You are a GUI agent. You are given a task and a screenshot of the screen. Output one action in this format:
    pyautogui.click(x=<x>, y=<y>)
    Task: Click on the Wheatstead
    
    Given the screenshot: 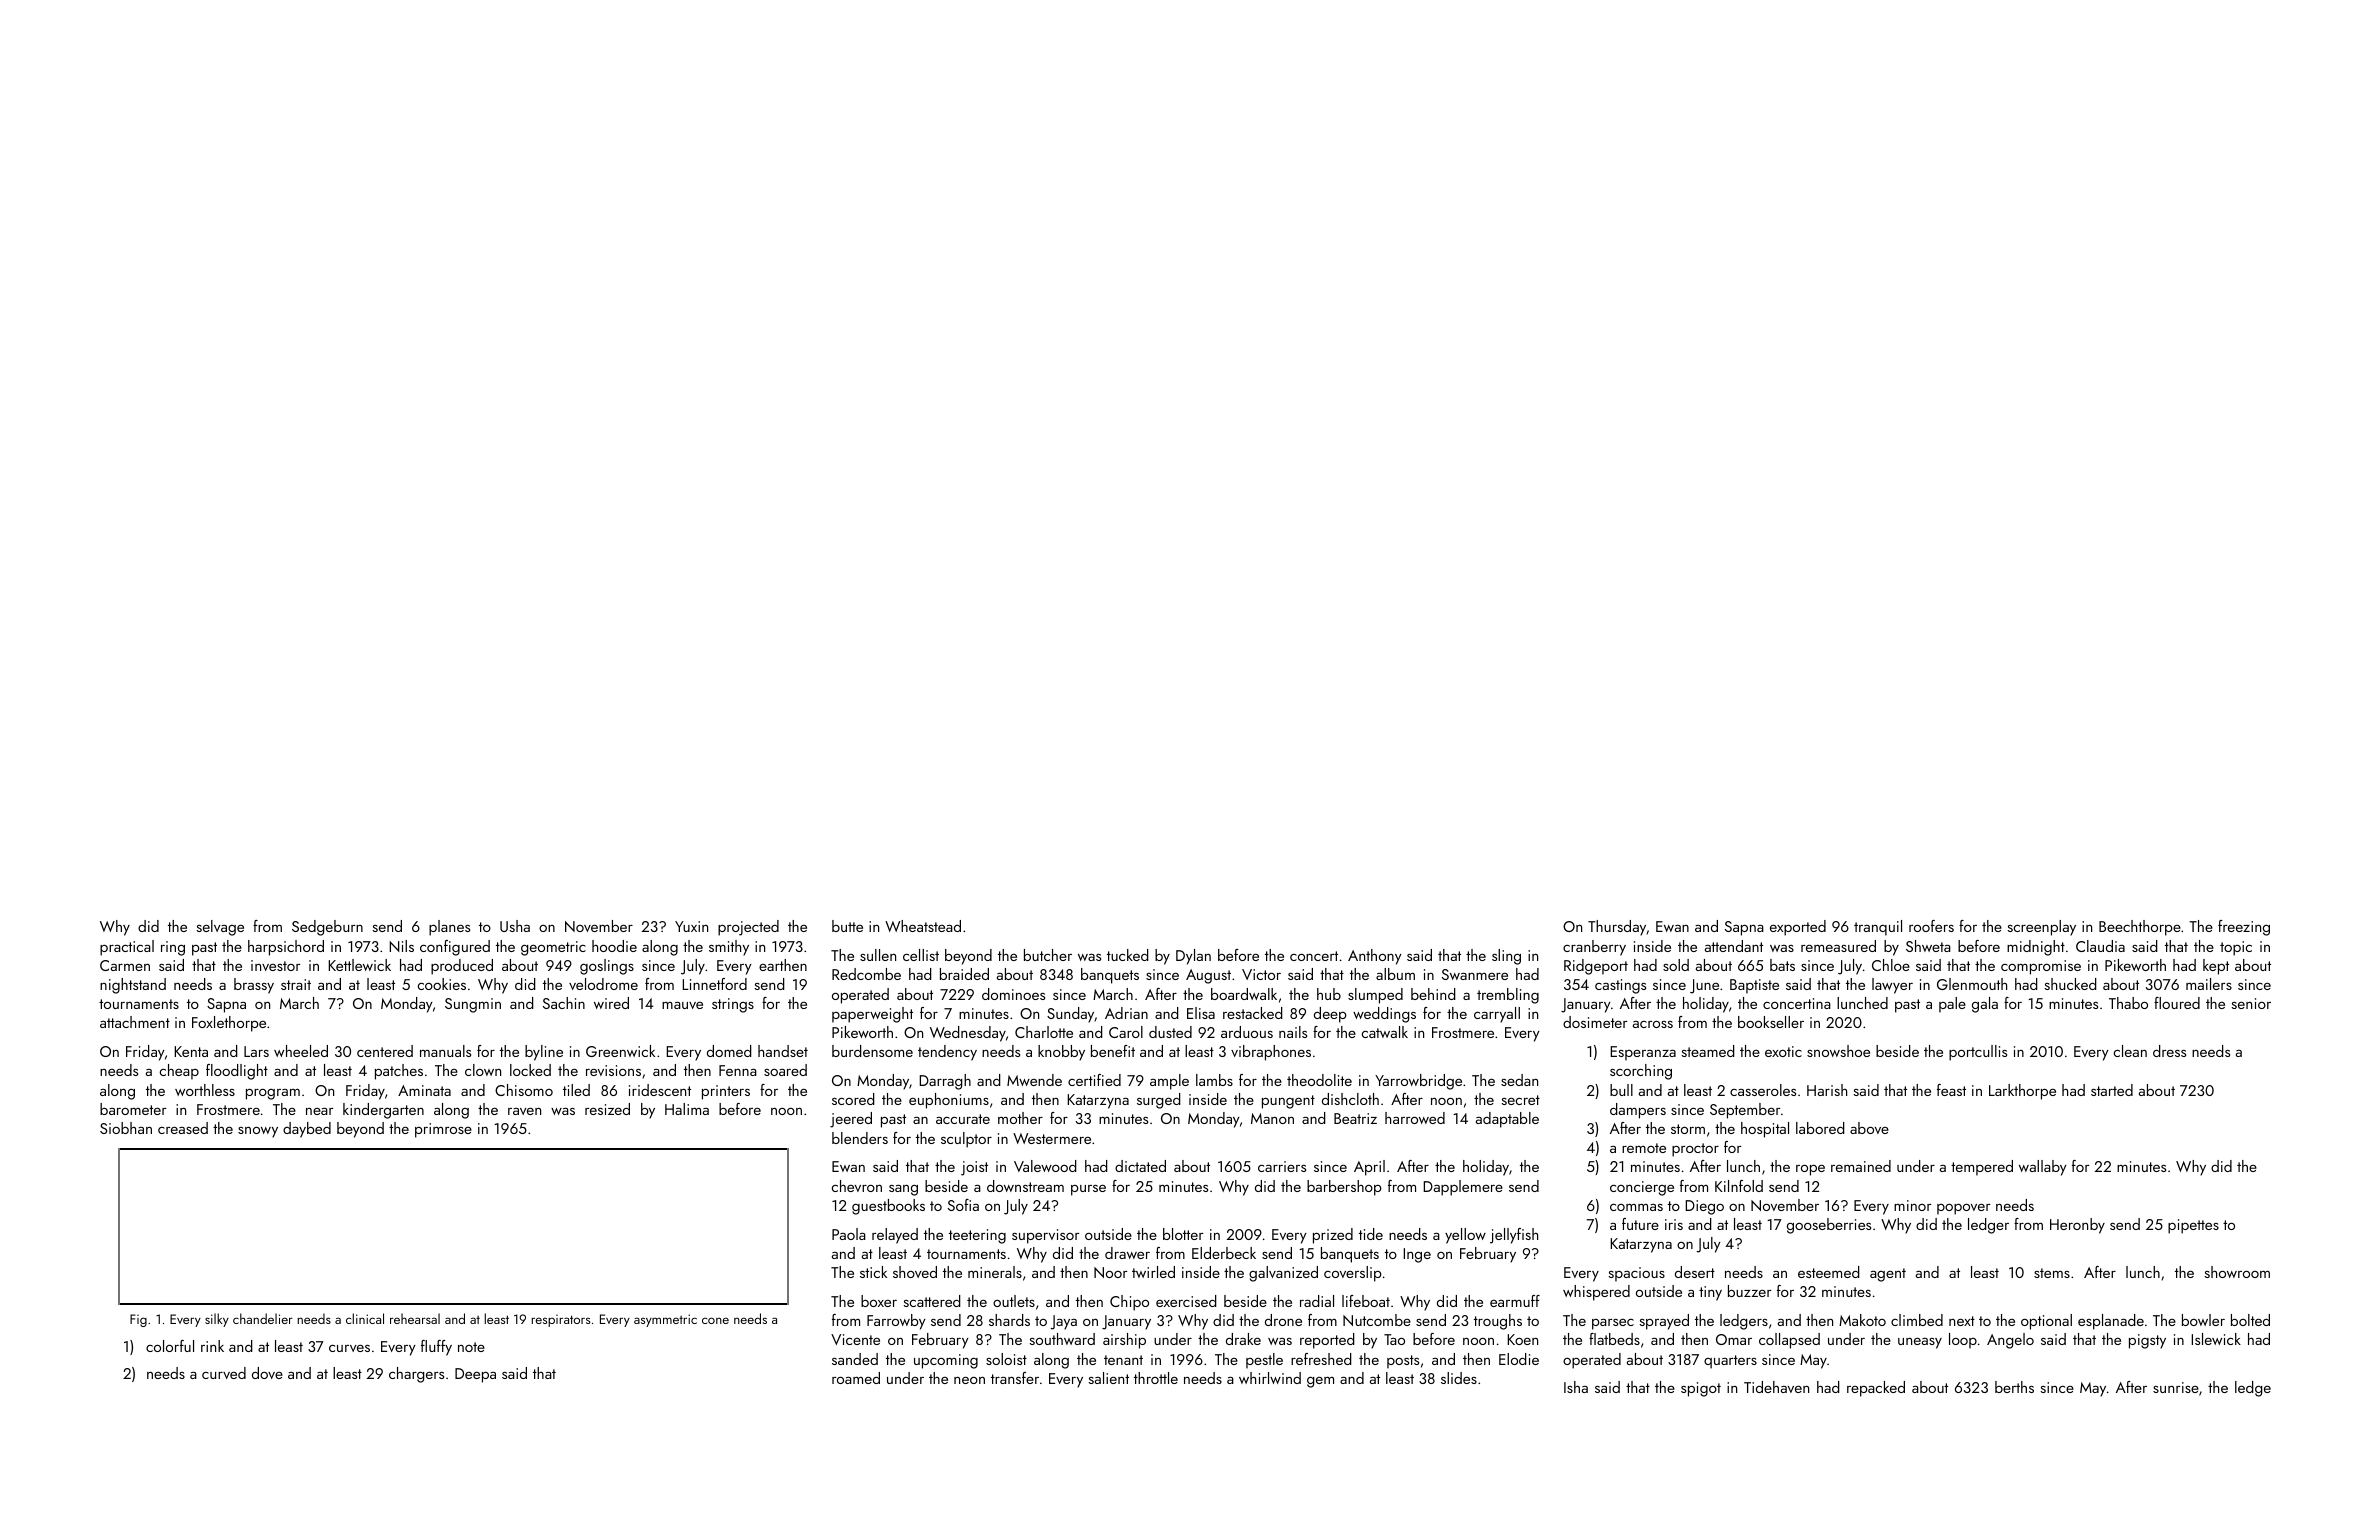 What is the action you would take?
    pyautogui.click(x=923, y=926)
